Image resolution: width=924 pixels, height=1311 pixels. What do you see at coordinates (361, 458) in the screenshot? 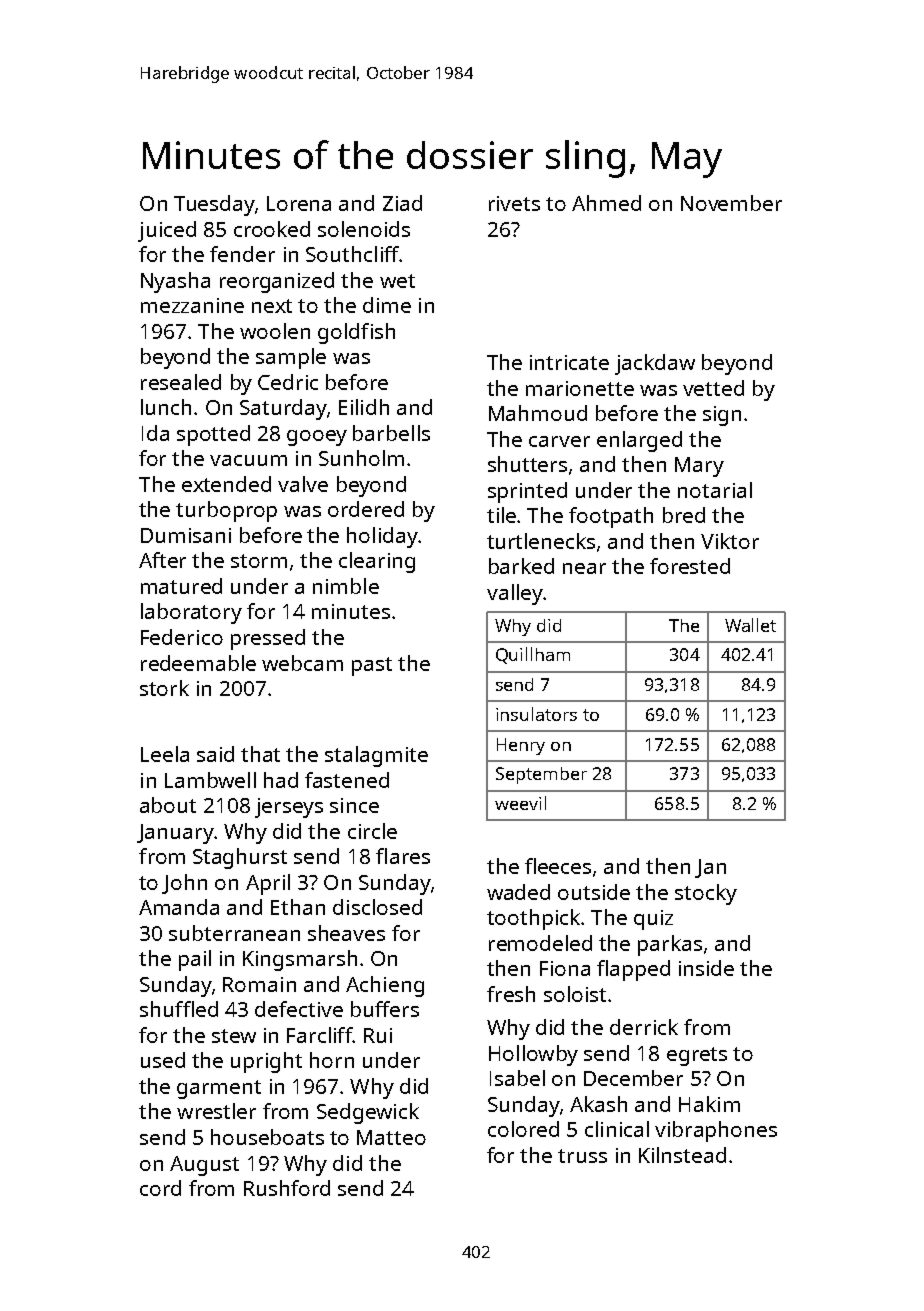
I see `Sunholm` at bounding box center [361, 458].
